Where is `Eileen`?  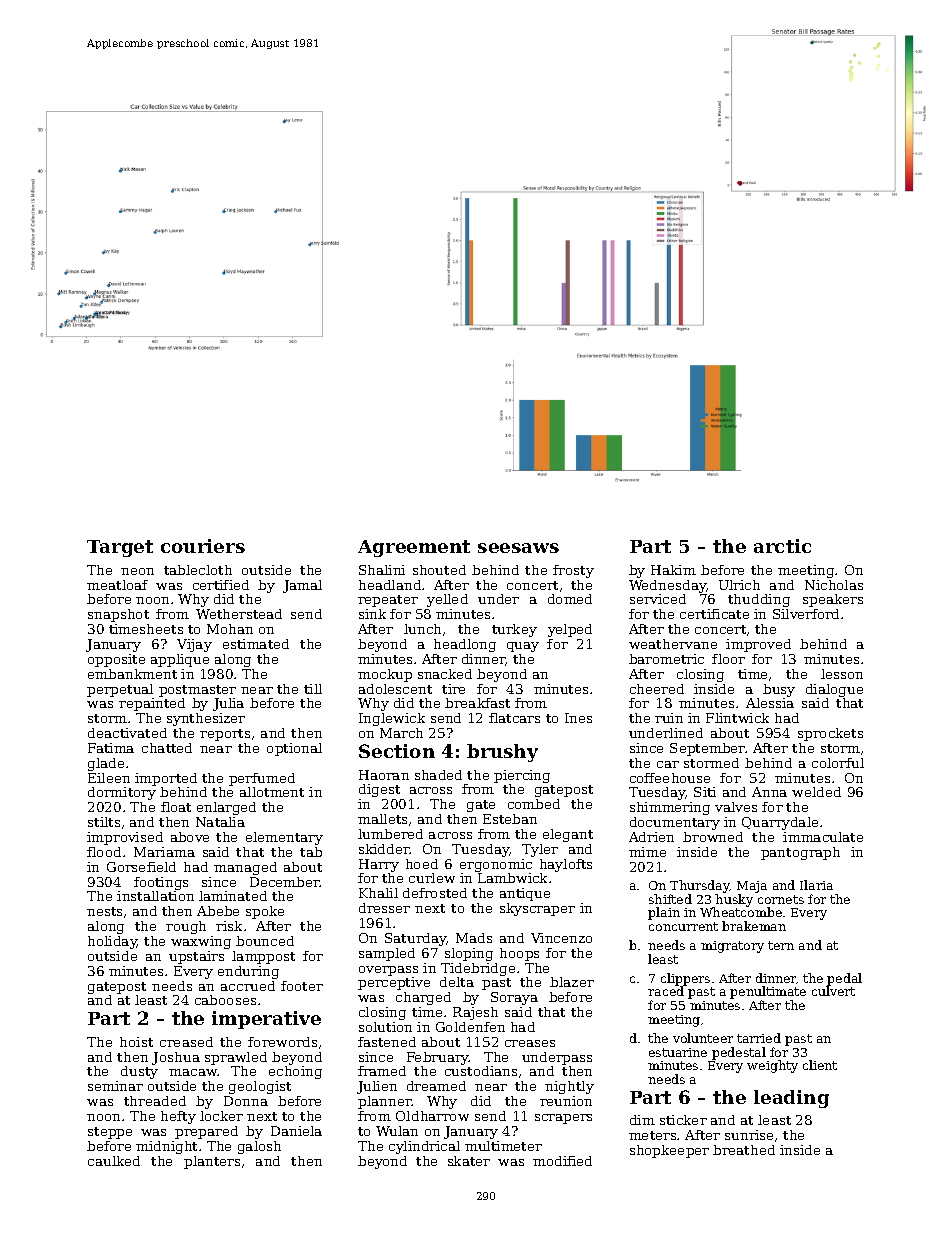 Eileen is located at coordinates (109, 778).
